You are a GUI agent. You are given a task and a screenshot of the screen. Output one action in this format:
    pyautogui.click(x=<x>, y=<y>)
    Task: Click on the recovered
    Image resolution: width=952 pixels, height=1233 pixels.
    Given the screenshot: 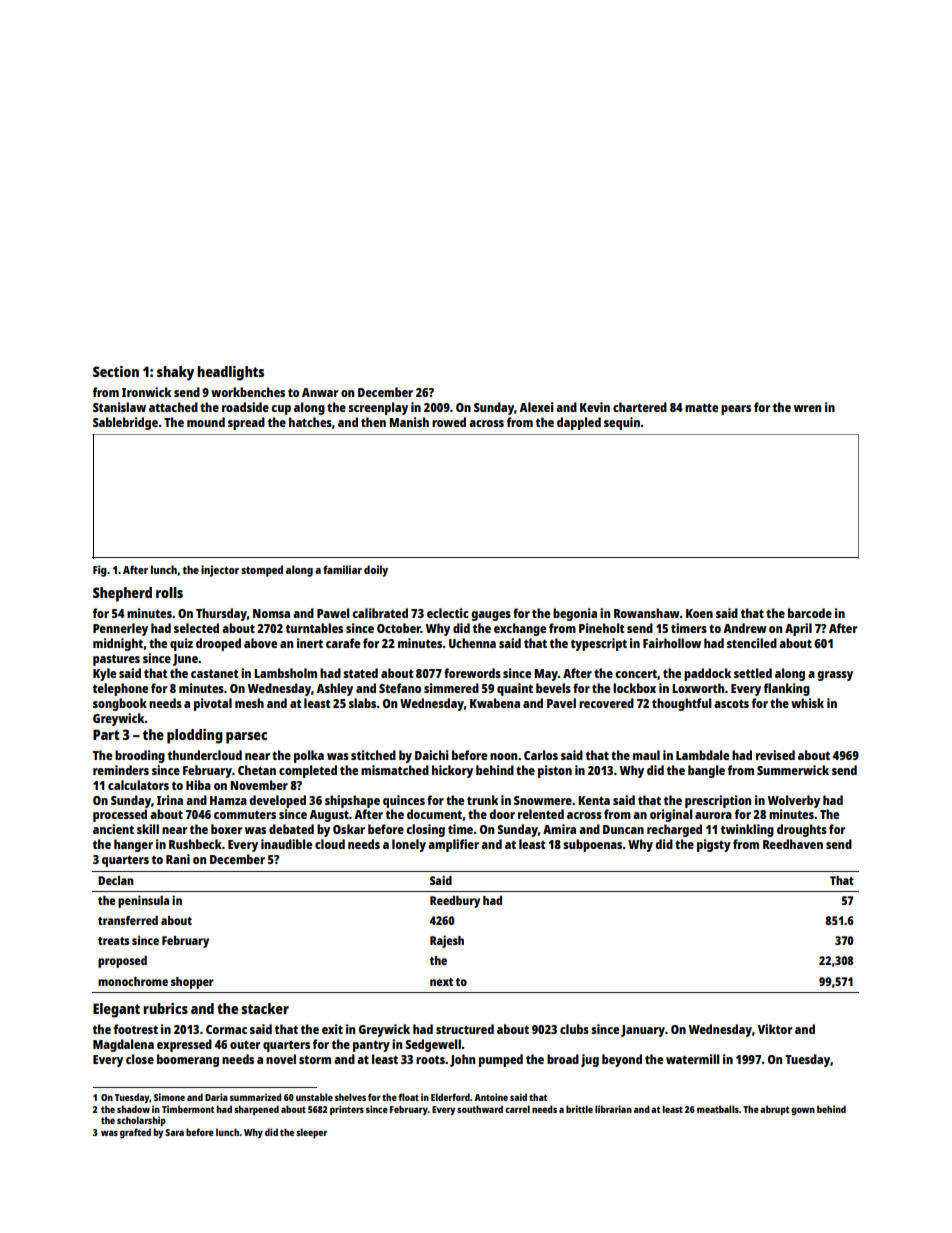 What is the action you would take?
    pyautogui.click(x=606, y=703)
